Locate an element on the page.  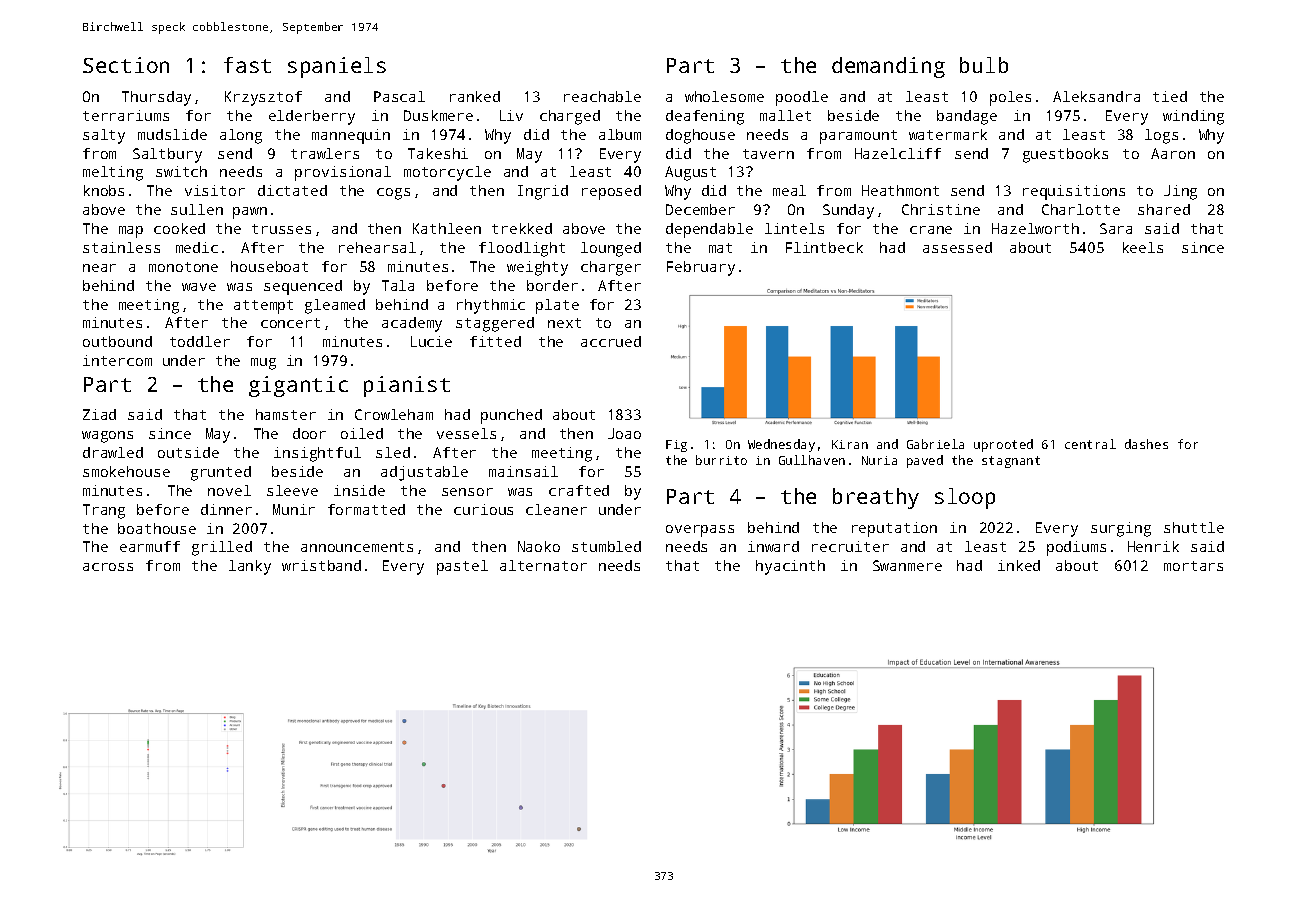
keels is located at coordinates (1143, 247).
